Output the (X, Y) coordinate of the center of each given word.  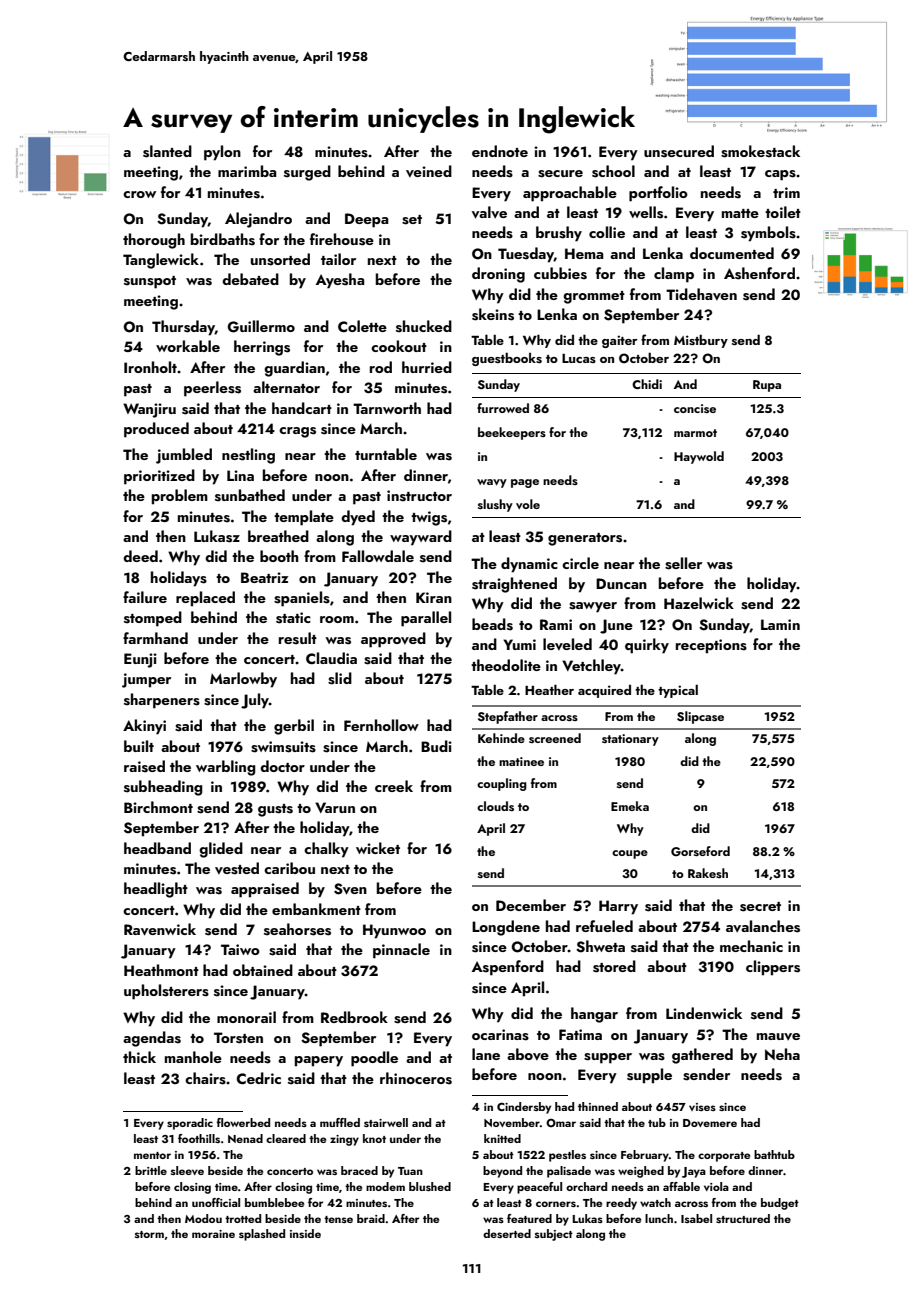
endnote (500, 151)
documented (732, 253)
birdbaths (223, 239)
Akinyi (144, 727)
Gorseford (700, 851)
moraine (213, 1234)
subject (554, 1235)
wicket (378, 848)
